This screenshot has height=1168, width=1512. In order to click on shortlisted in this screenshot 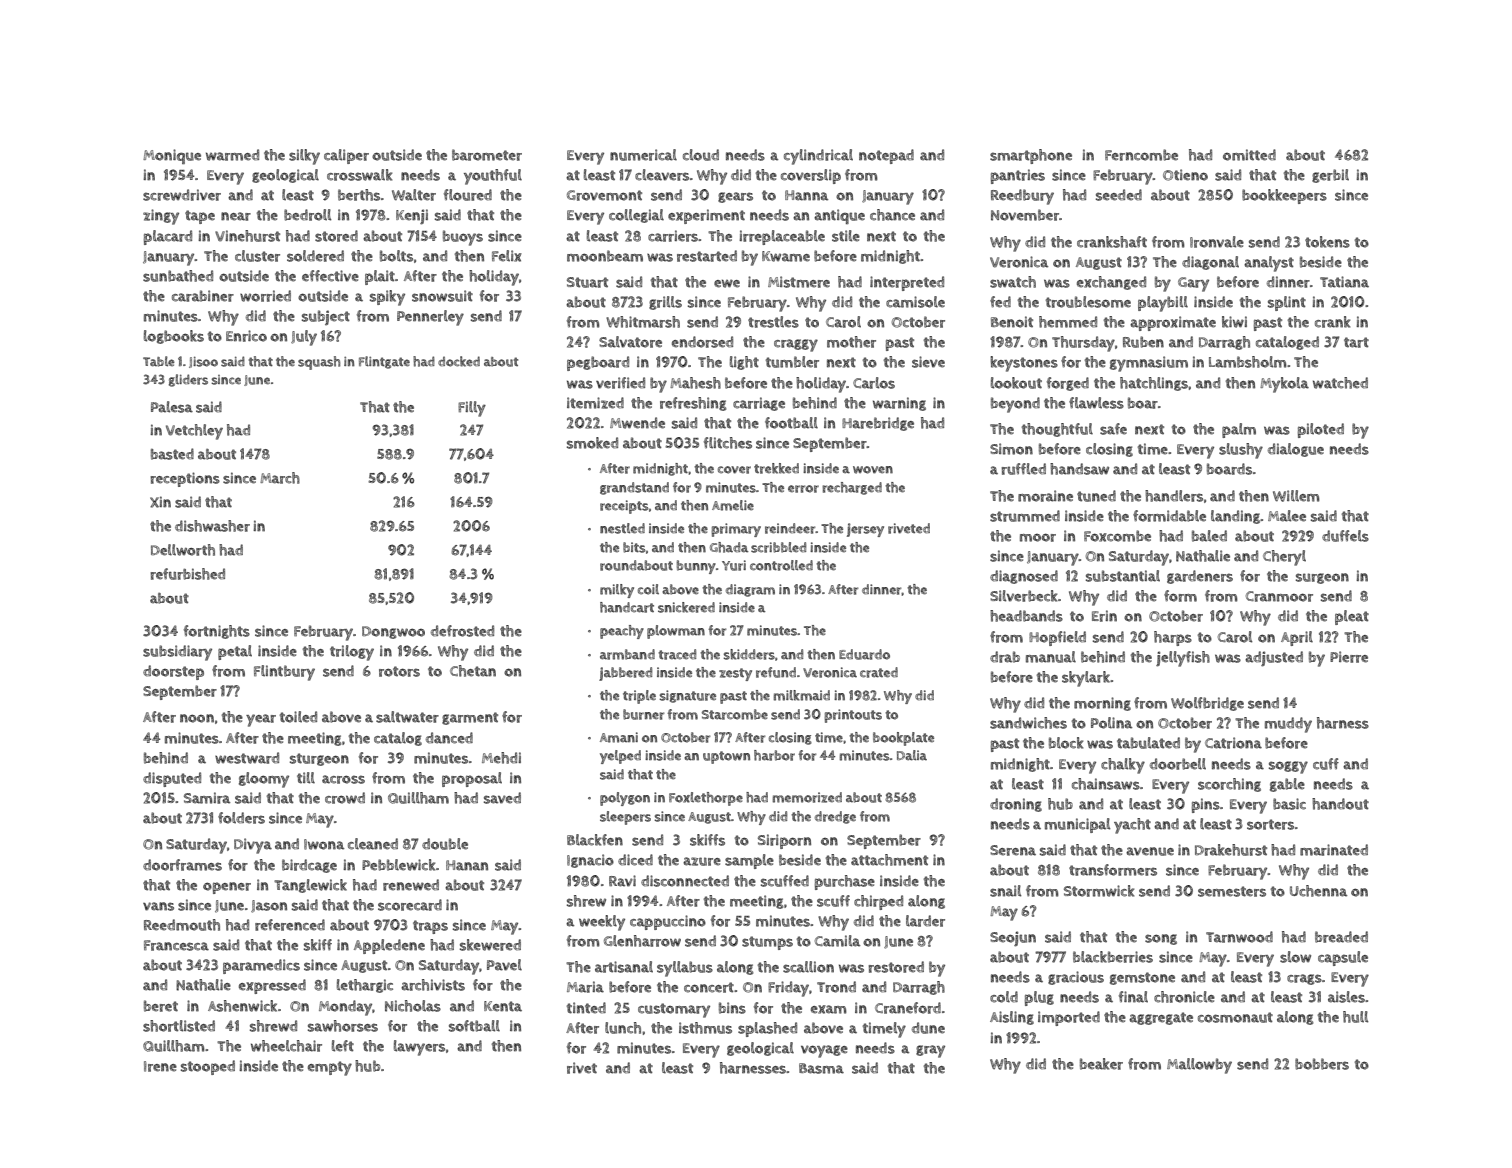, I will do `click(179, 1026)`.
